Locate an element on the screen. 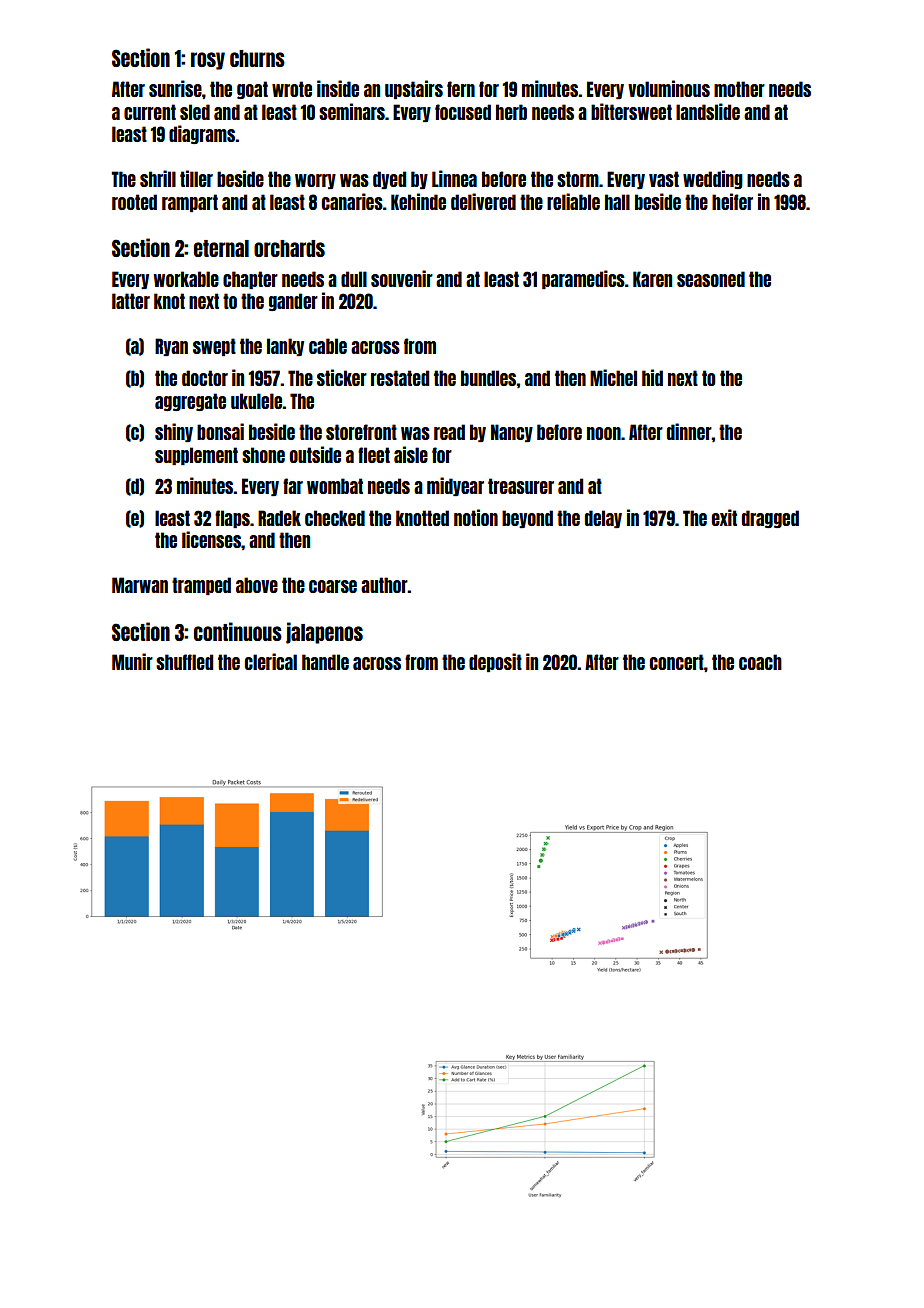 The width and height of the screenshot is (924, 1308). landslide is located at coordinates (708, 111).
